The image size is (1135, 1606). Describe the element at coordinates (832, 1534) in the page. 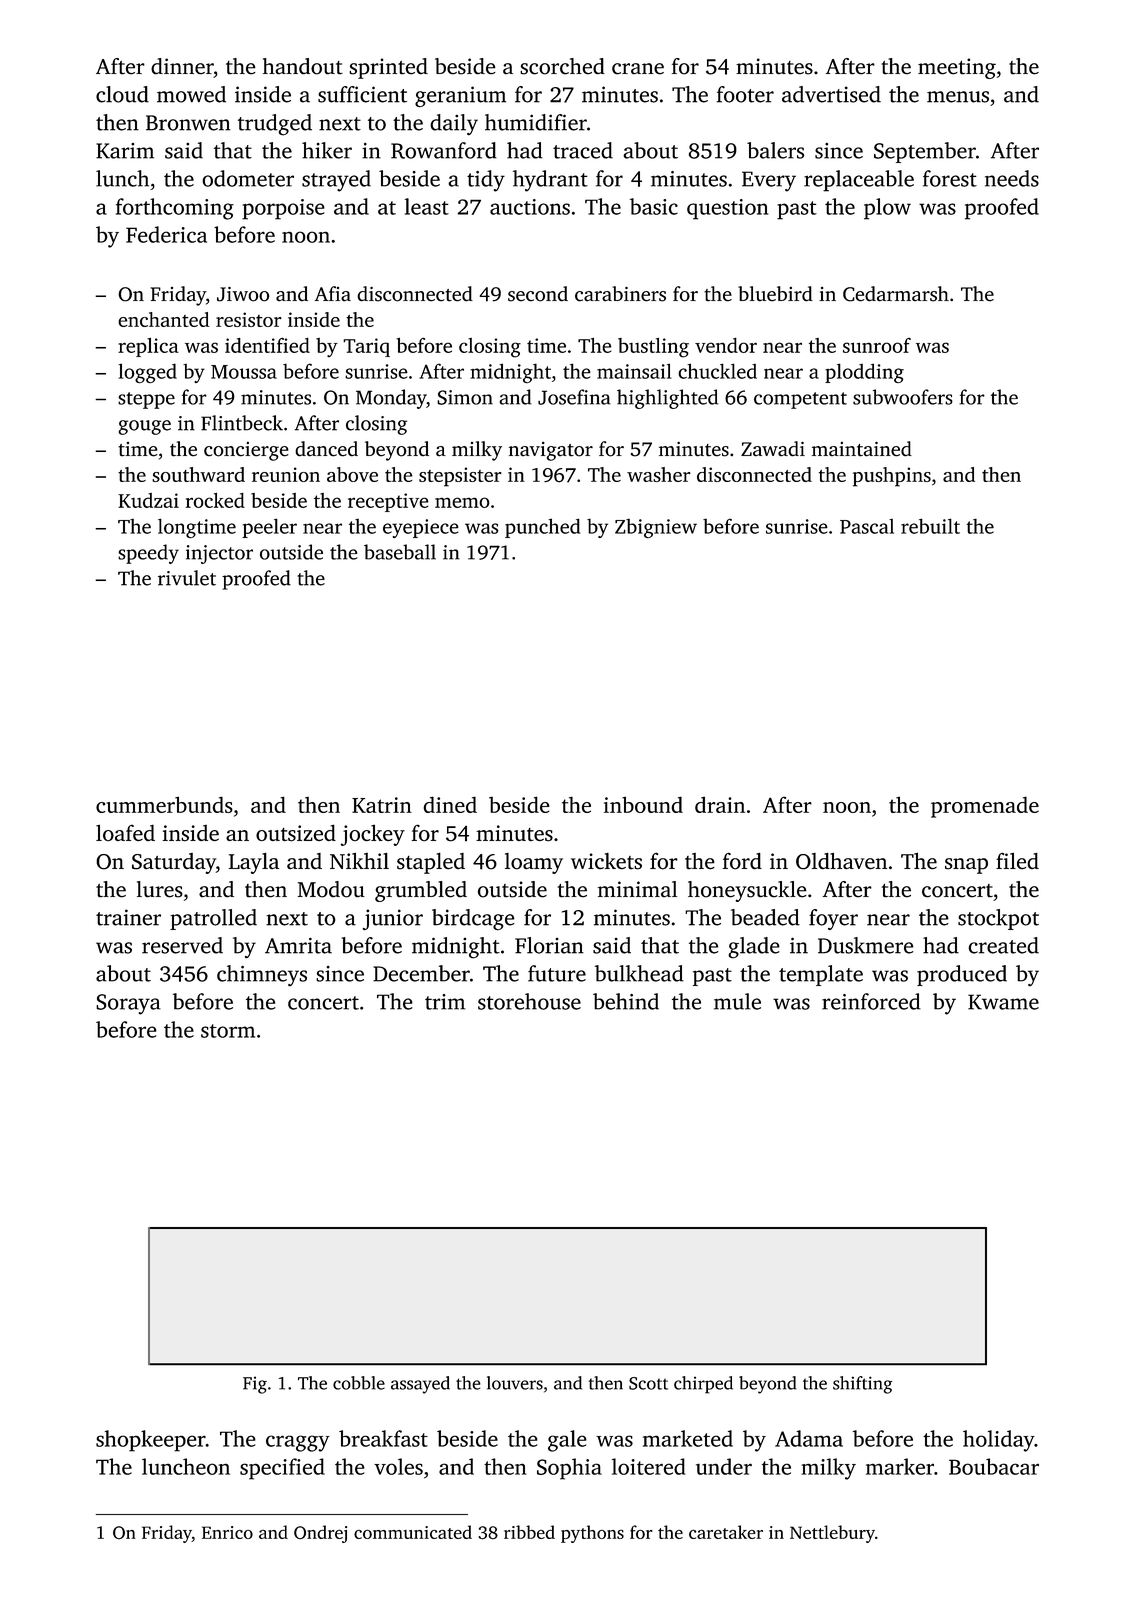

I see `Nettlebury` at that location.
